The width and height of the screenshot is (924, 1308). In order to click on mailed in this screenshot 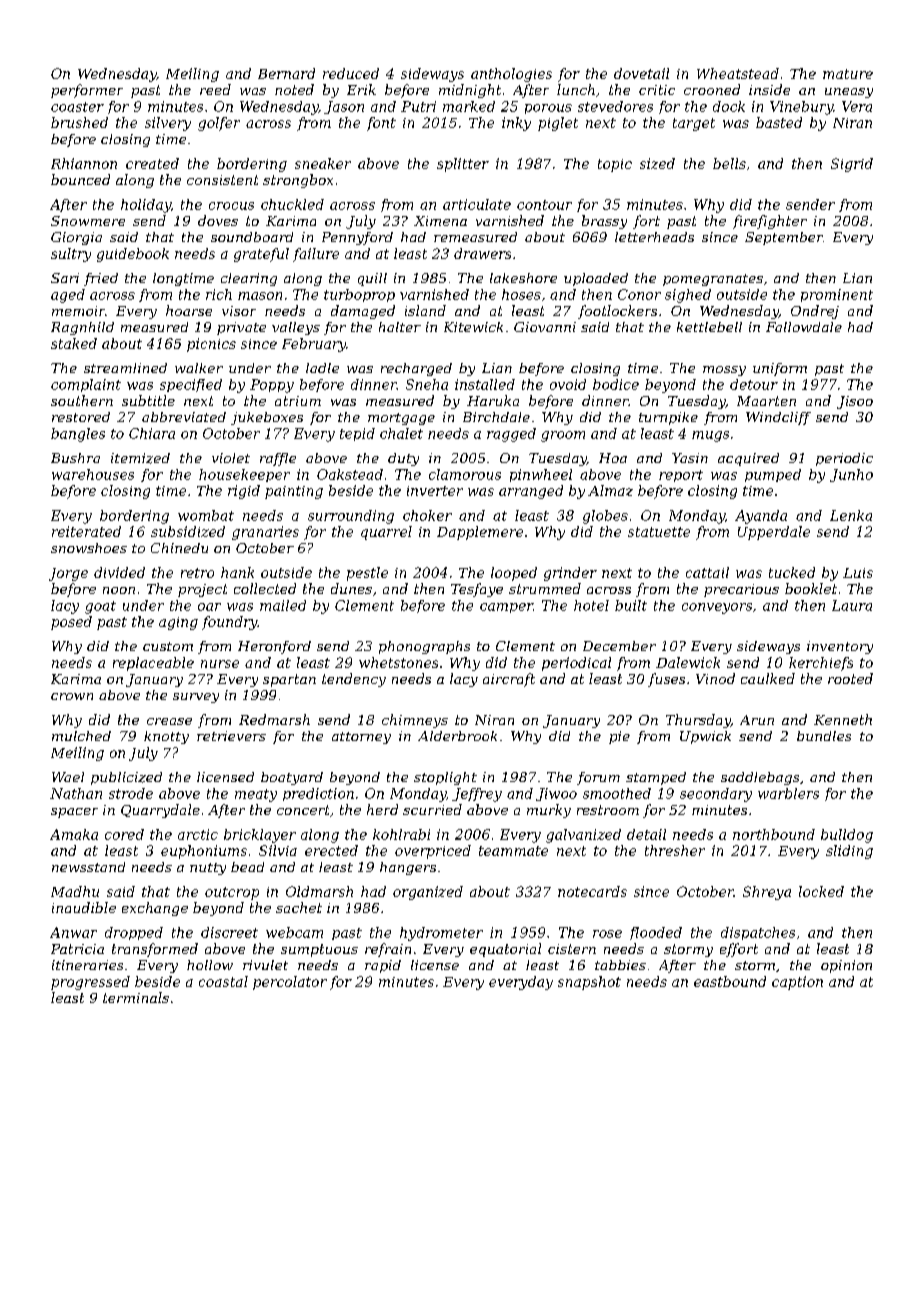, I will do `click(283, 605)`.
